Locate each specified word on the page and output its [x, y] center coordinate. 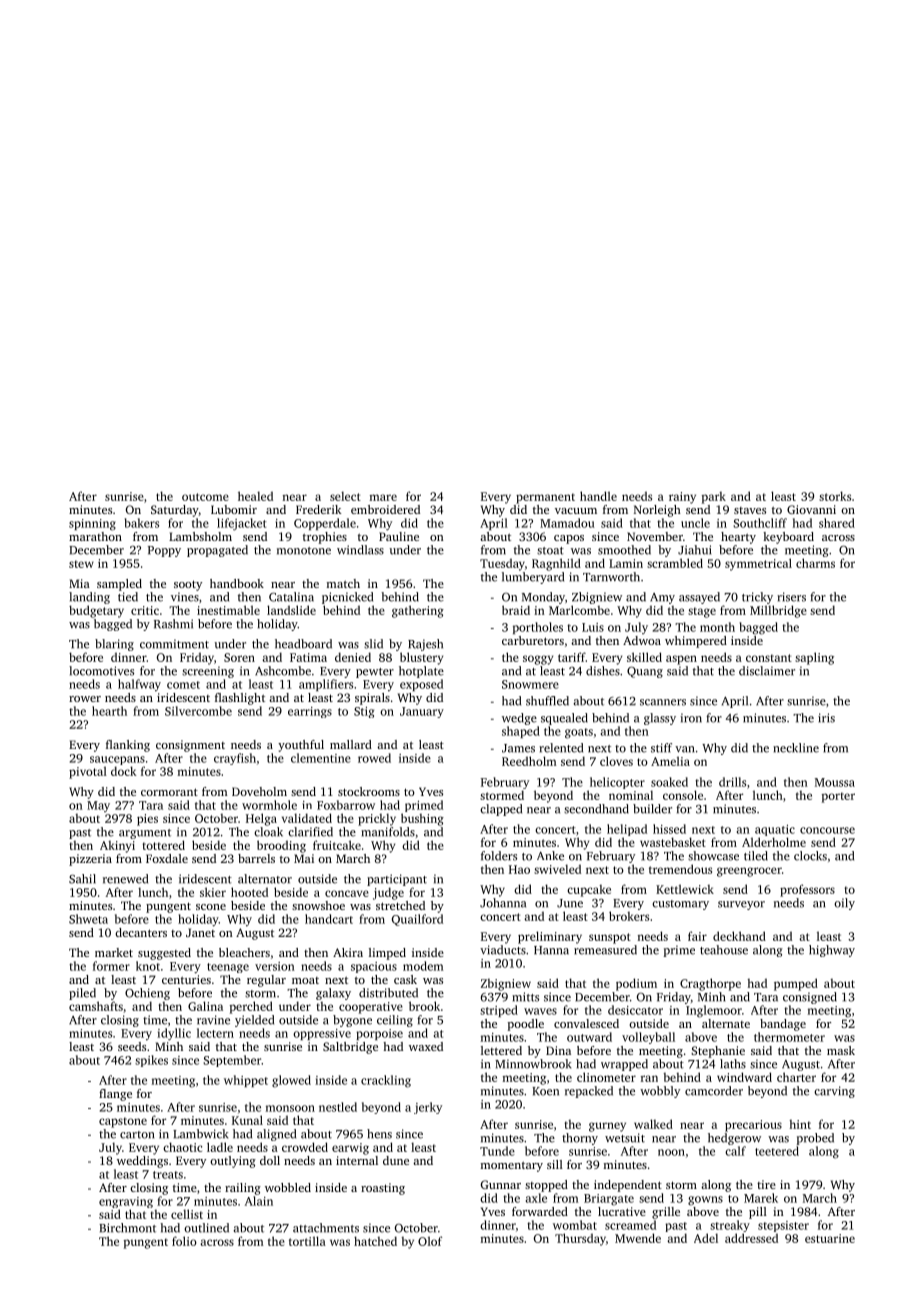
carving [834, 1092]
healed [255, 496]
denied [353, 657]
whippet [246, 1081]
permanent [545, 498]
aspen [681, 660]
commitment [174, 644]
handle [598, 496]
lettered [501, 1050]
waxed [426, 1046]
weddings [142, 1162]
